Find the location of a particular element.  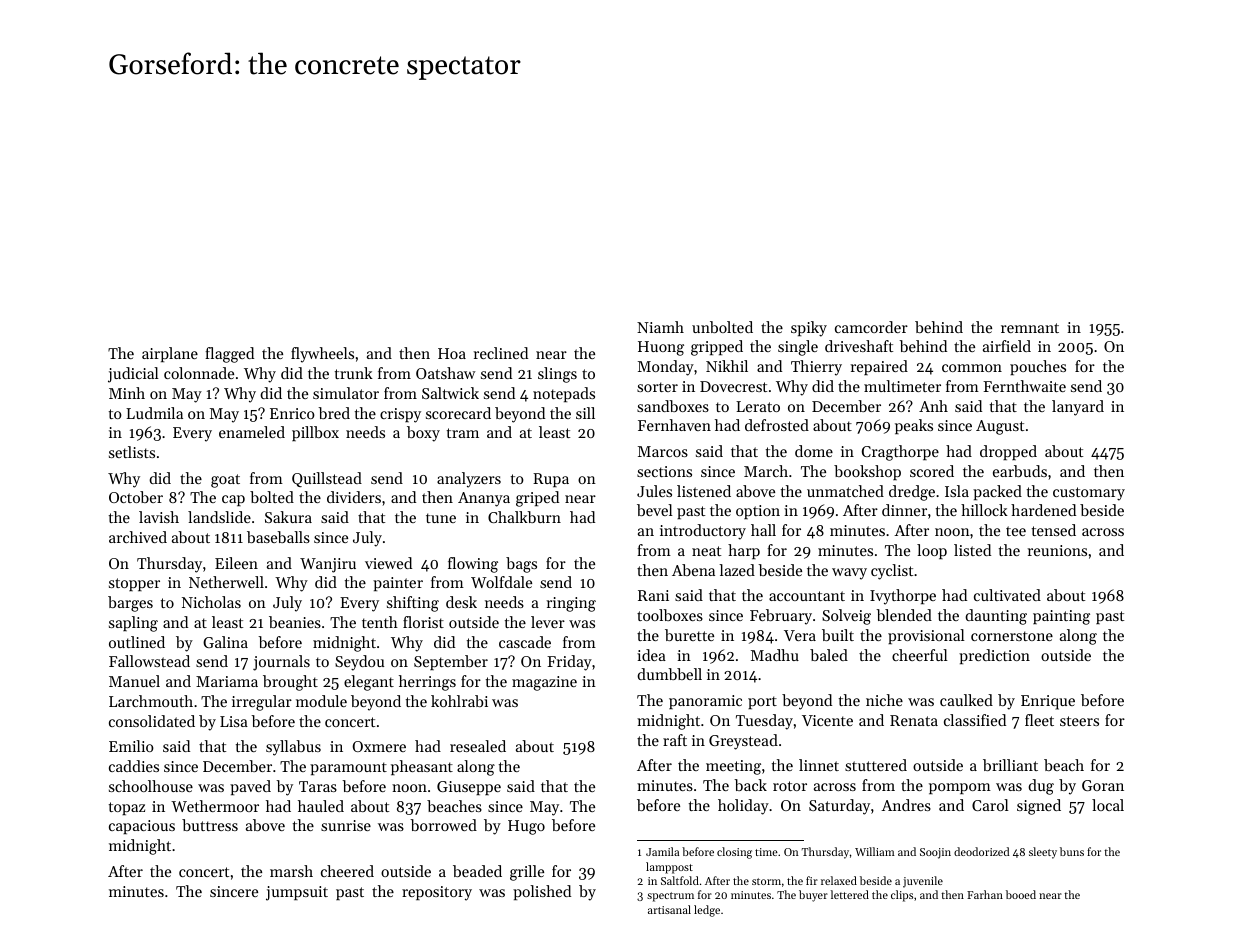

September is located at coordinates (451, 662).
